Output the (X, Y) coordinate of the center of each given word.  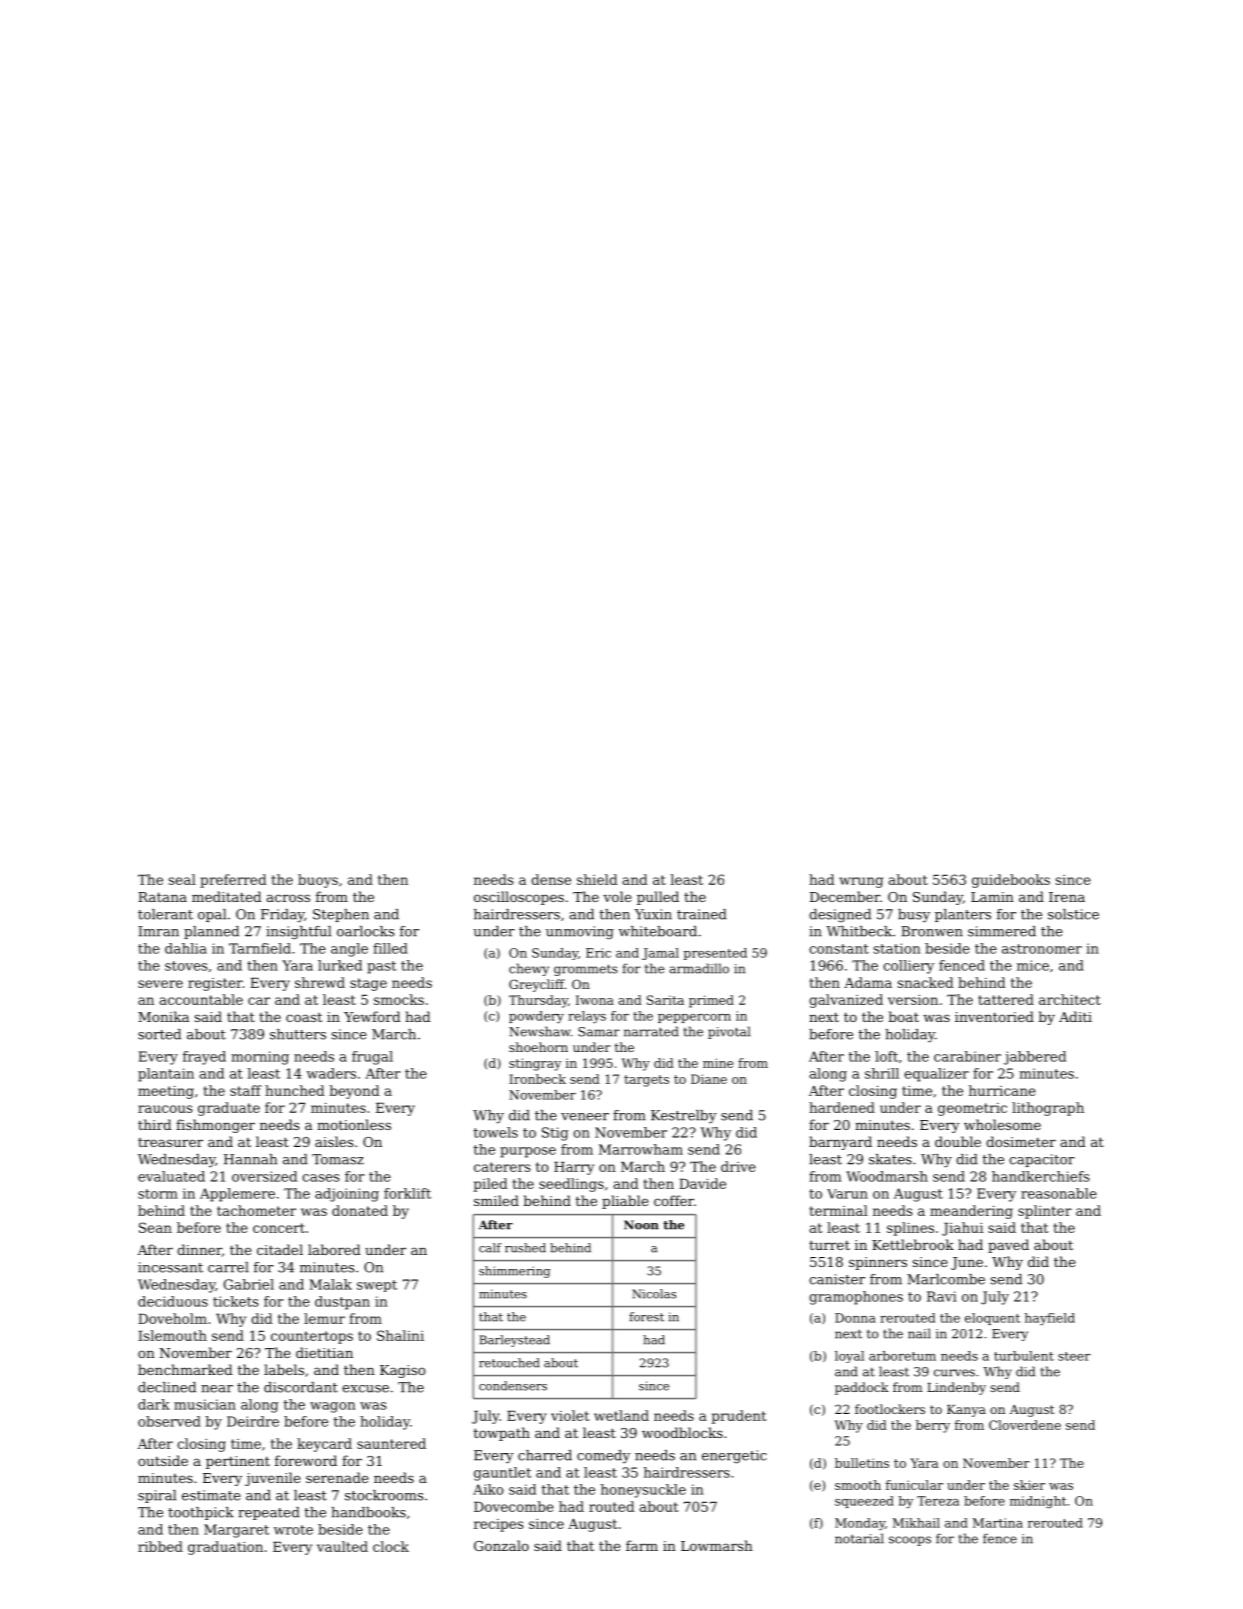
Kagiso (403, 1371)
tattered (1006, 999)
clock (391, 1546)
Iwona (595, 1000)
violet (570, 1415)
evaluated (171, 1176)
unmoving (580, 932)
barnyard (840, 1143)
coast (304, 1017)
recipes (499, 1525)
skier (1029, 1485)
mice (1033, 965)
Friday (282, 916)
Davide (702, 1183)
